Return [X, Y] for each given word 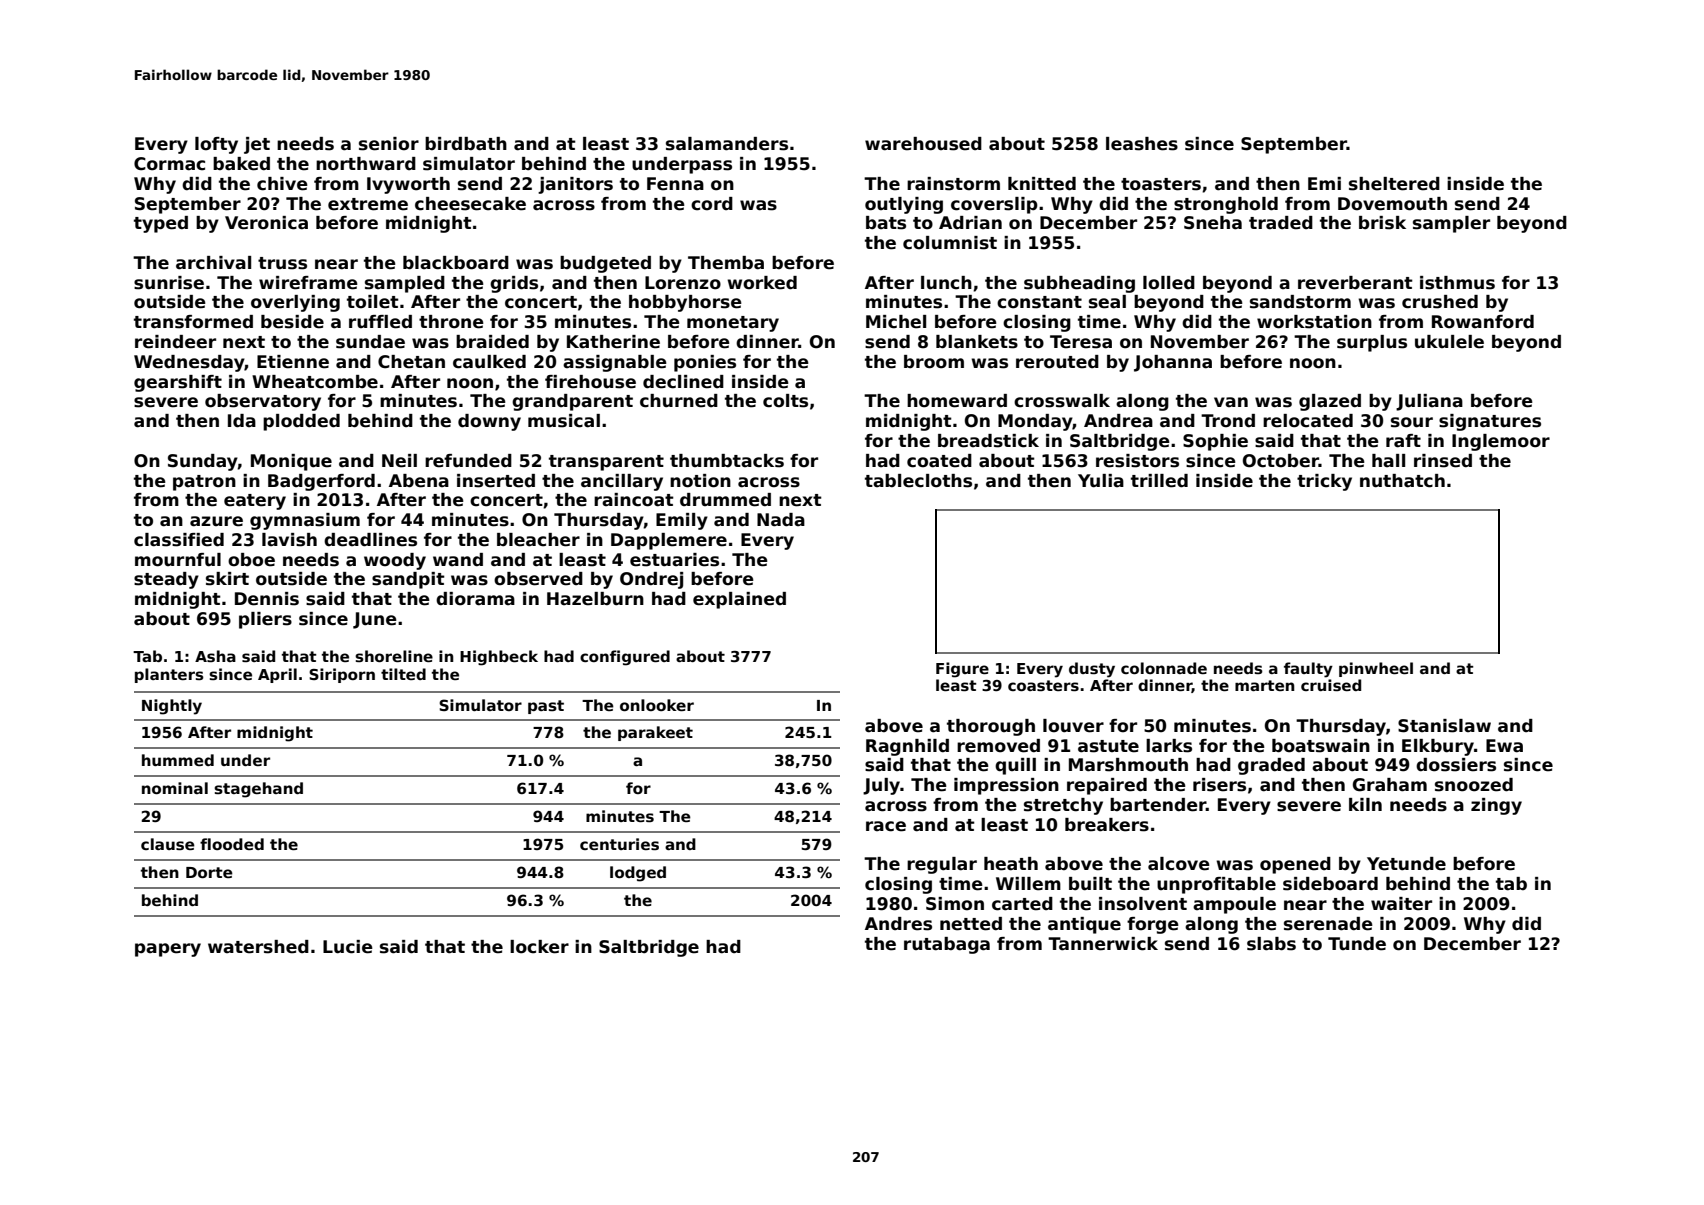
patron [204, 483]
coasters [1043, 685]
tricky [1324, 482]
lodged [638, 874]
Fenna [675, 184]
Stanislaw [1444, 726]
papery [168, 950]
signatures [1490, 422]
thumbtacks [727, 461]
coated [939, 461]
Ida [242, 421]
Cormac [169, 164]
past [546, 707]
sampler [1451, 224]
